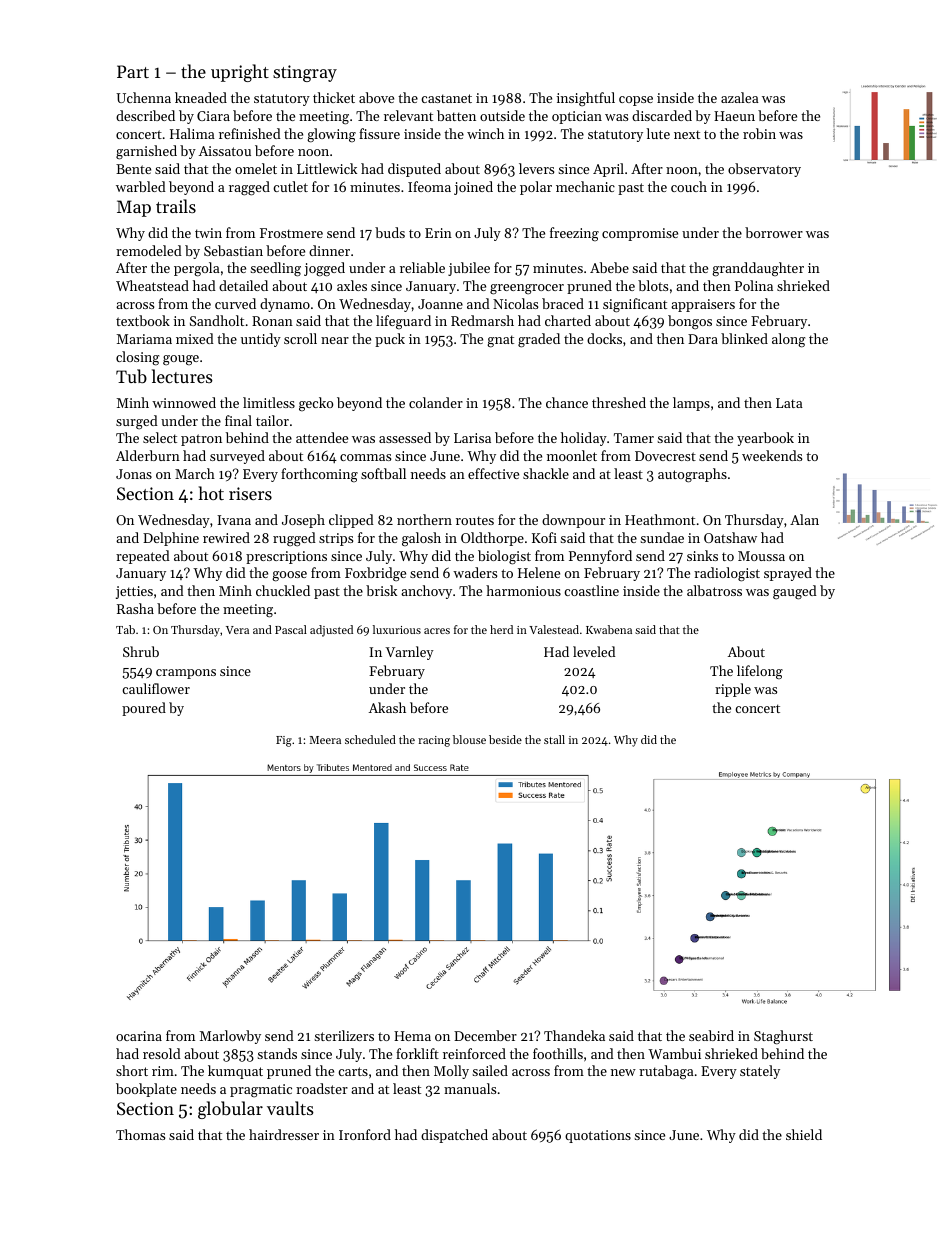 This page has height=1233, width=952. What do you see at coordinates (412, 1036) in the page?
I see `Hema` at bounding box center [412, 1036].
